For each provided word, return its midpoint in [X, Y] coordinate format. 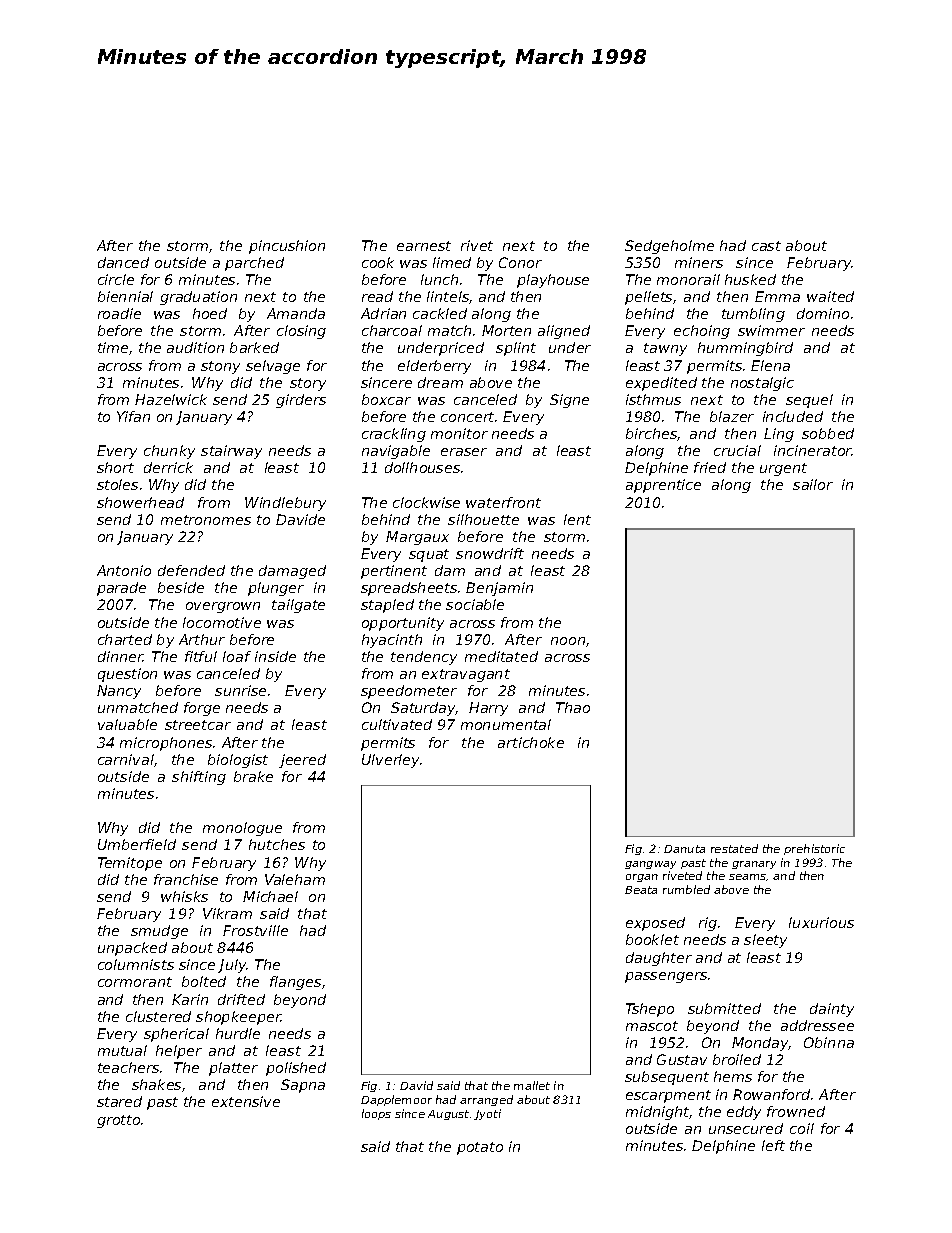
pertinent [394, 572]
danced [123, 262]
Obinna [829, 1042]
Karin [190, 999]
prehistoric [814, 849]
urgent [783, 469]
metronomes [206, 520]
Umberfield [137, 844]
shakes [156, 1084]
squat [429, 555]
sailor [813, 484]
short [115, 467]
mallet [532, 1085]
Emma [777, 296]
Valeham [295, 879]
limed [452, 262]
